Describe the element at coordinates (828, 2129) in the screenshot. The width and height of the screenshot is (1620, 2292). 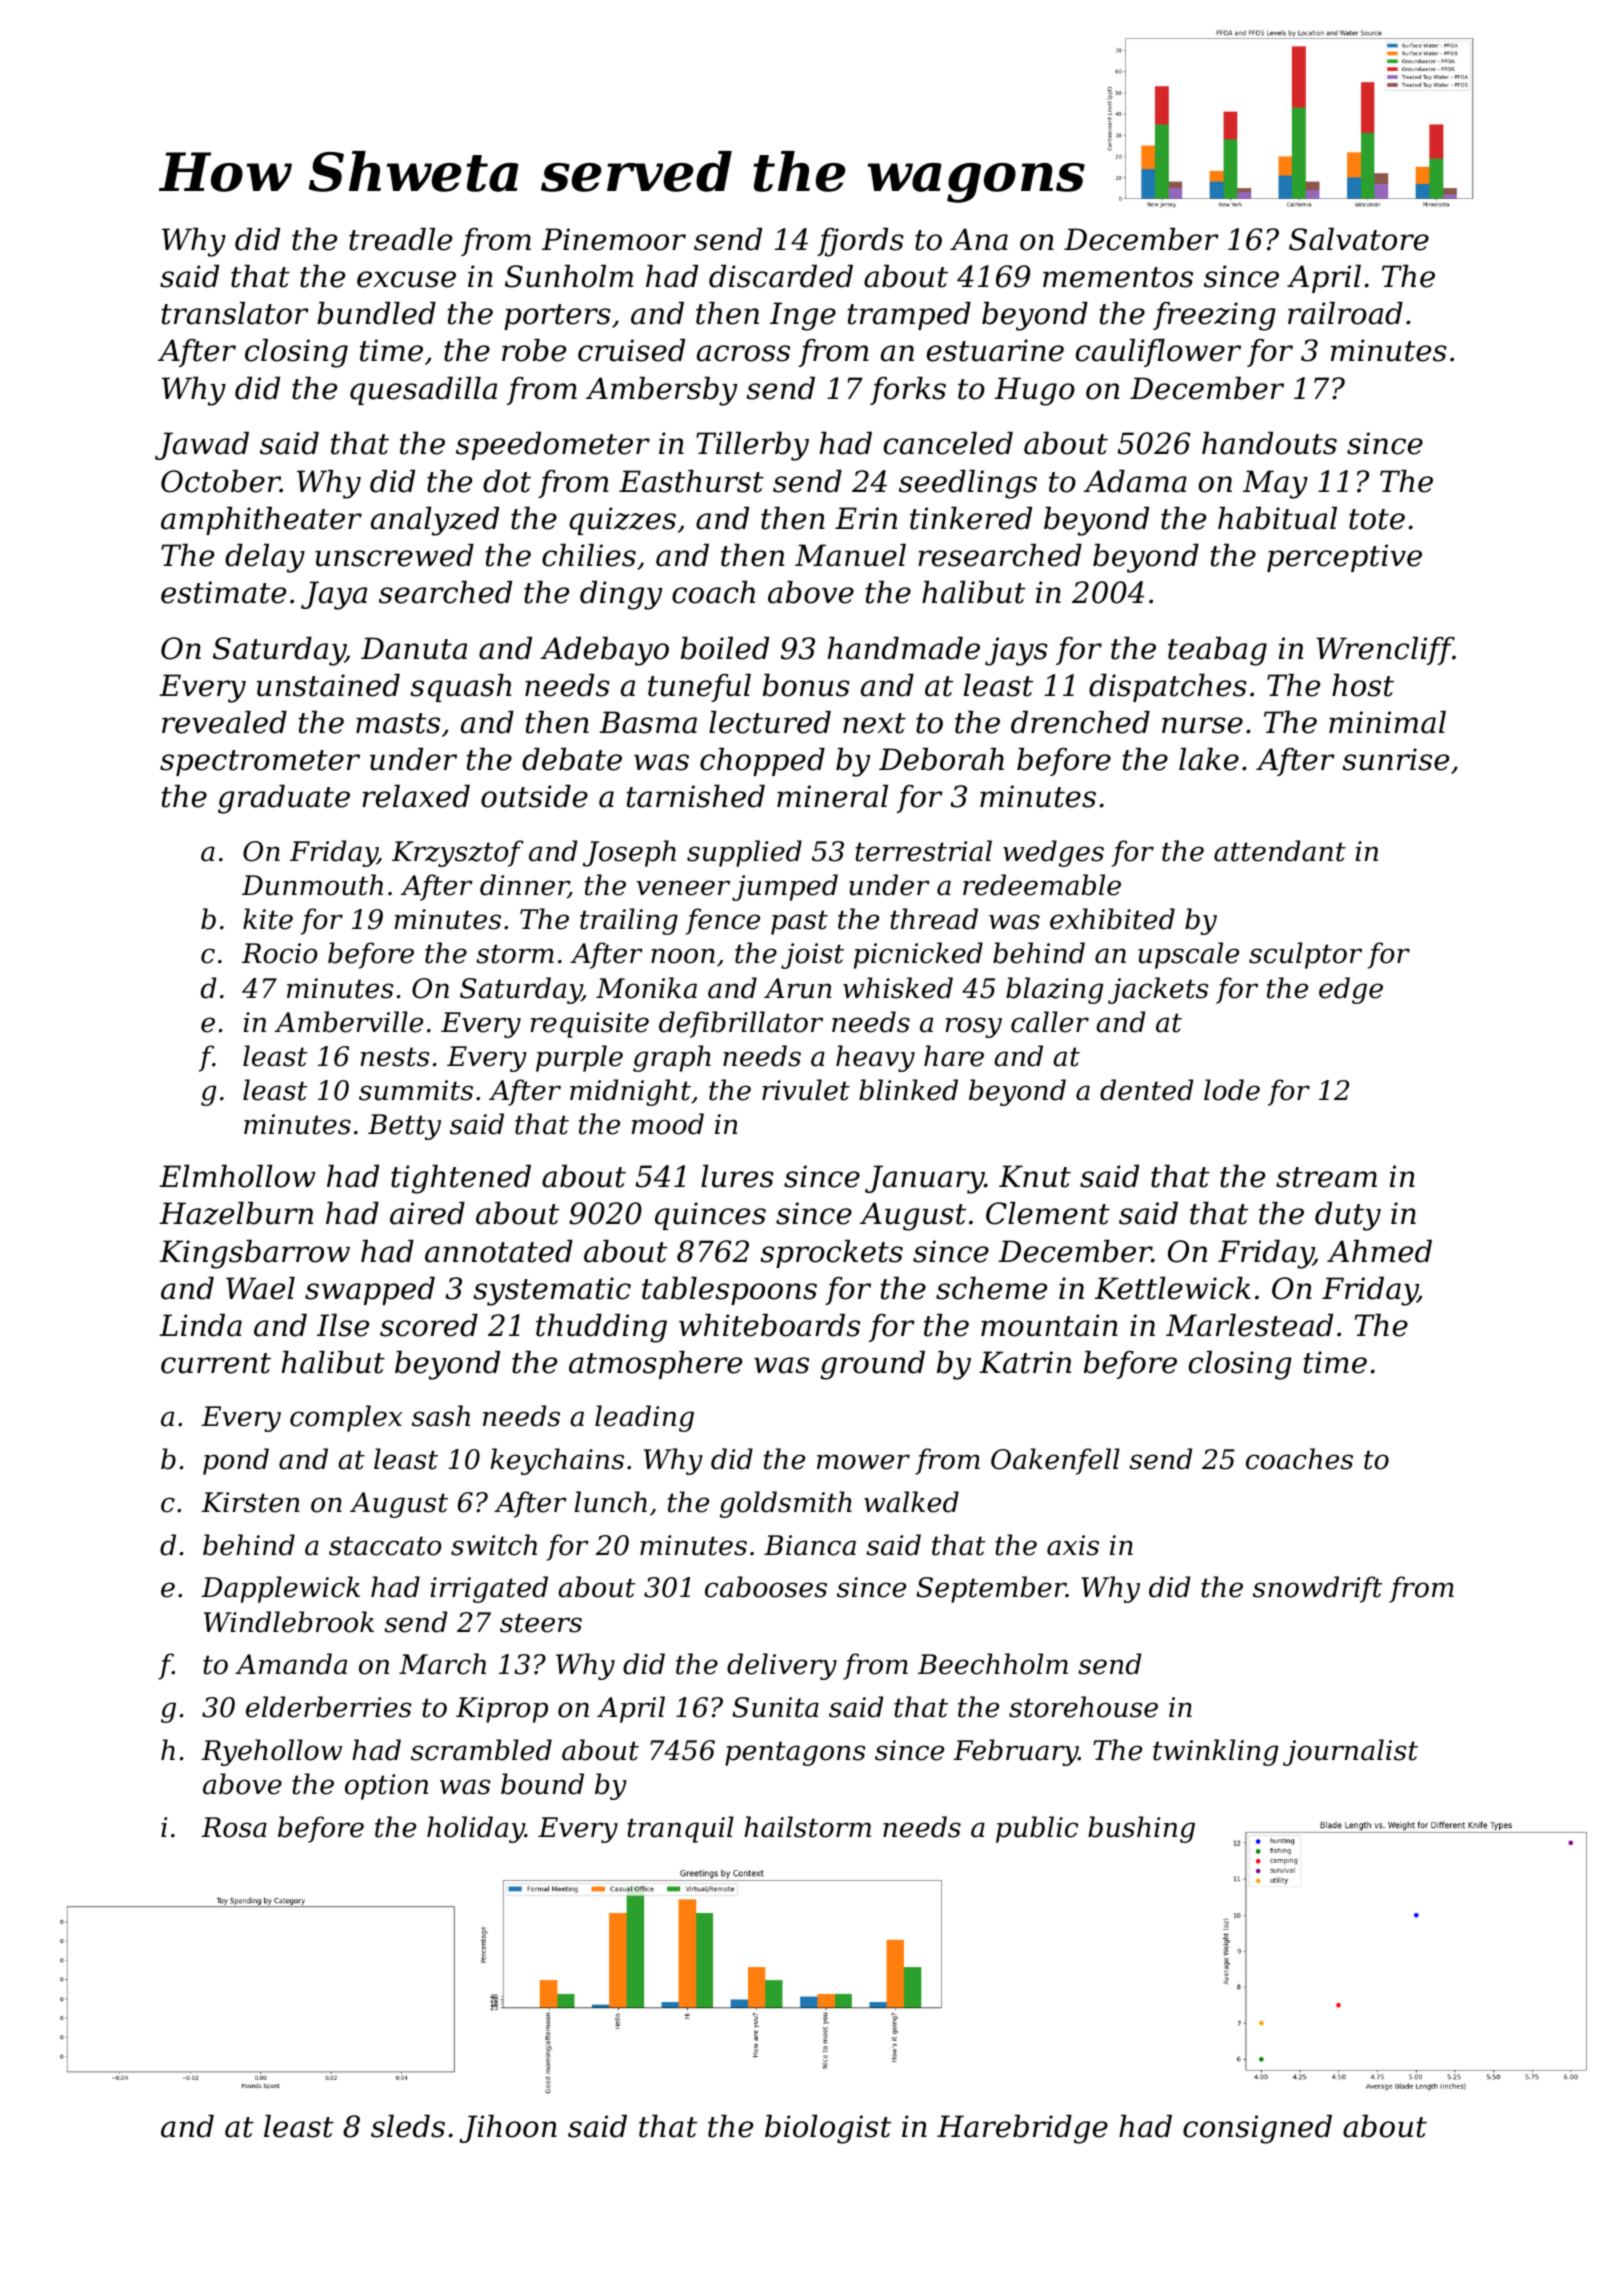
I see `biologist` at that location.
